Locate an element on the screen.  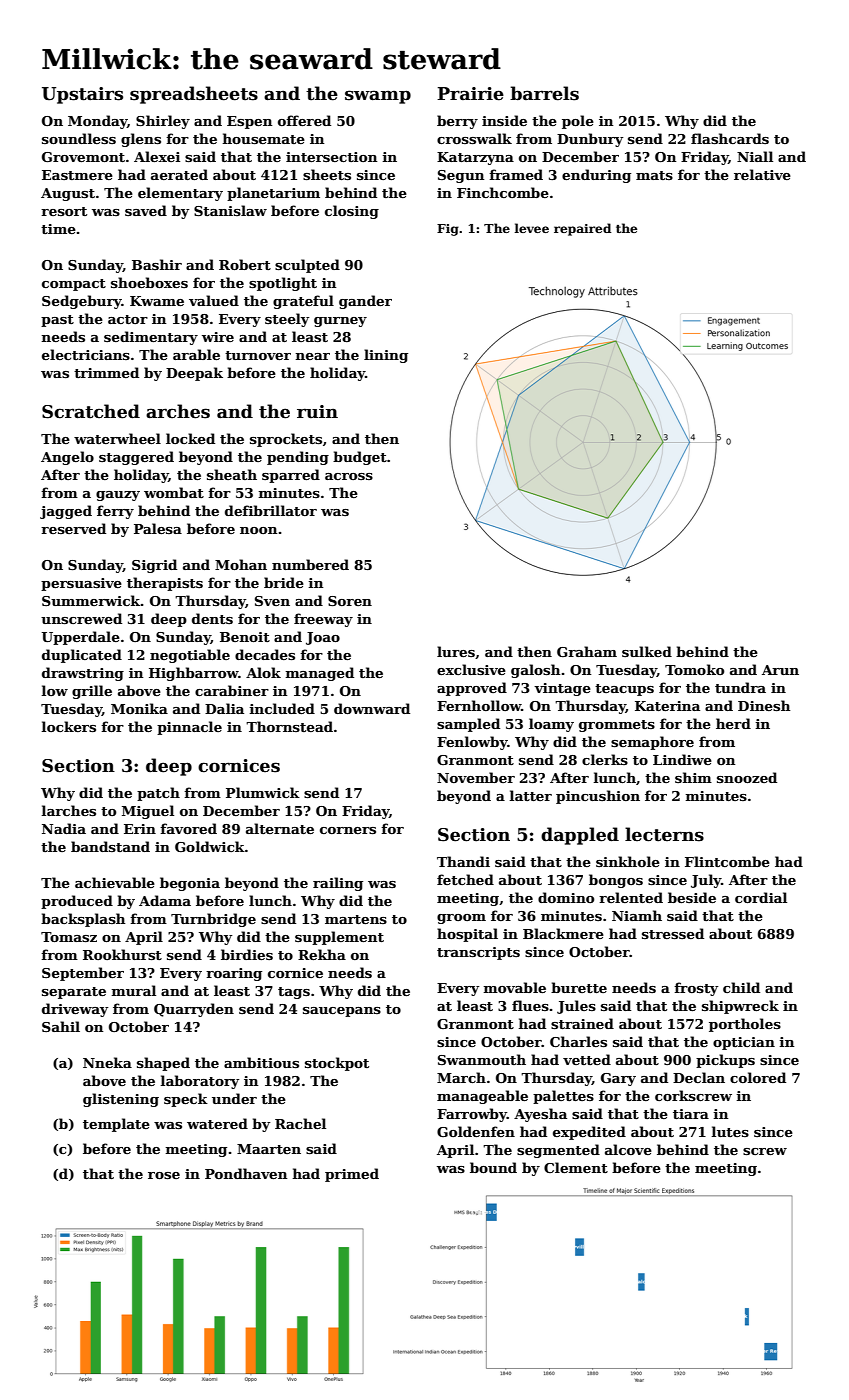
Upstairs is located at coordinates (82, 95).
